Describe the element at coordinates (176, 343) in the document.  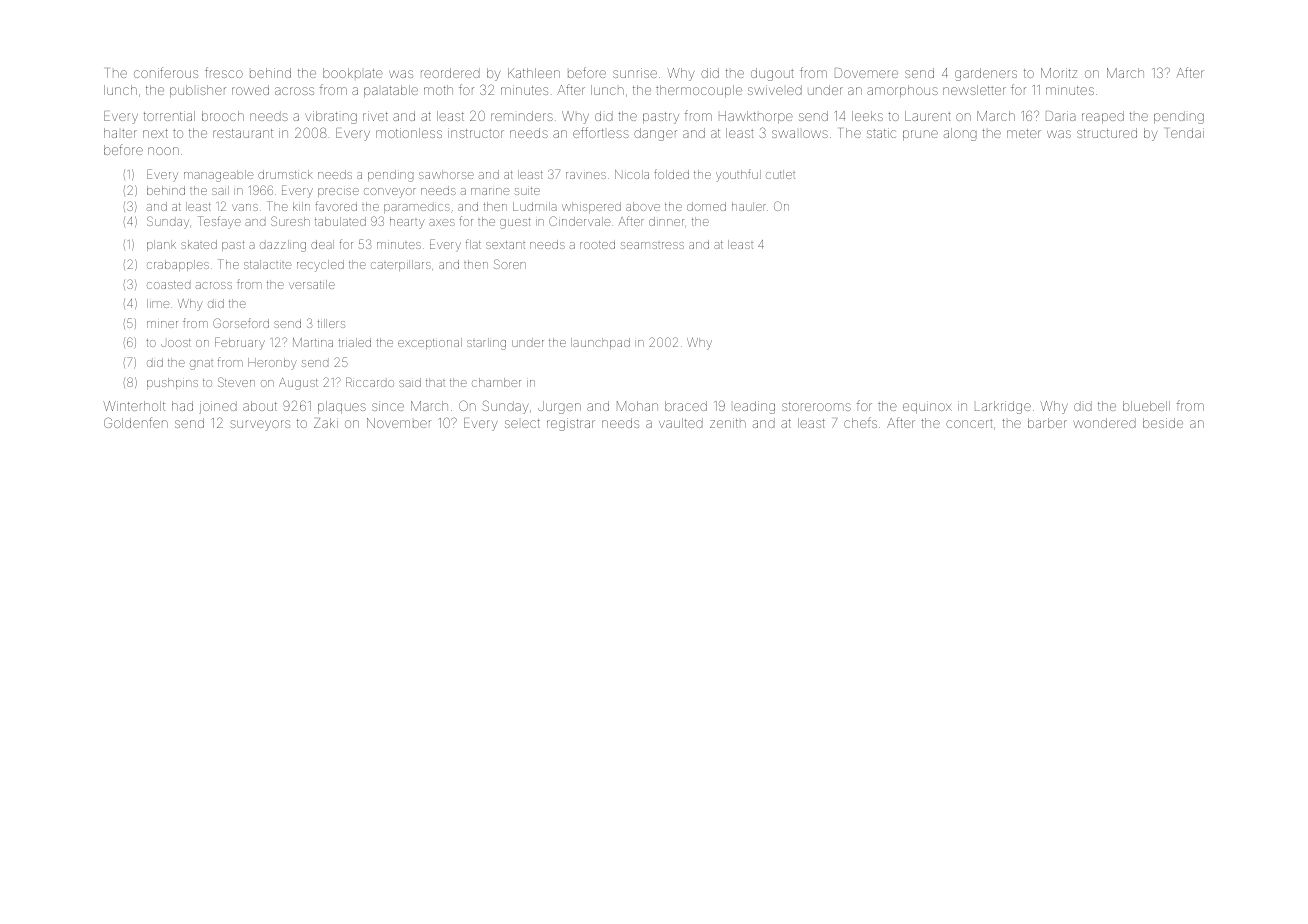
I see `Joost` at that location.
